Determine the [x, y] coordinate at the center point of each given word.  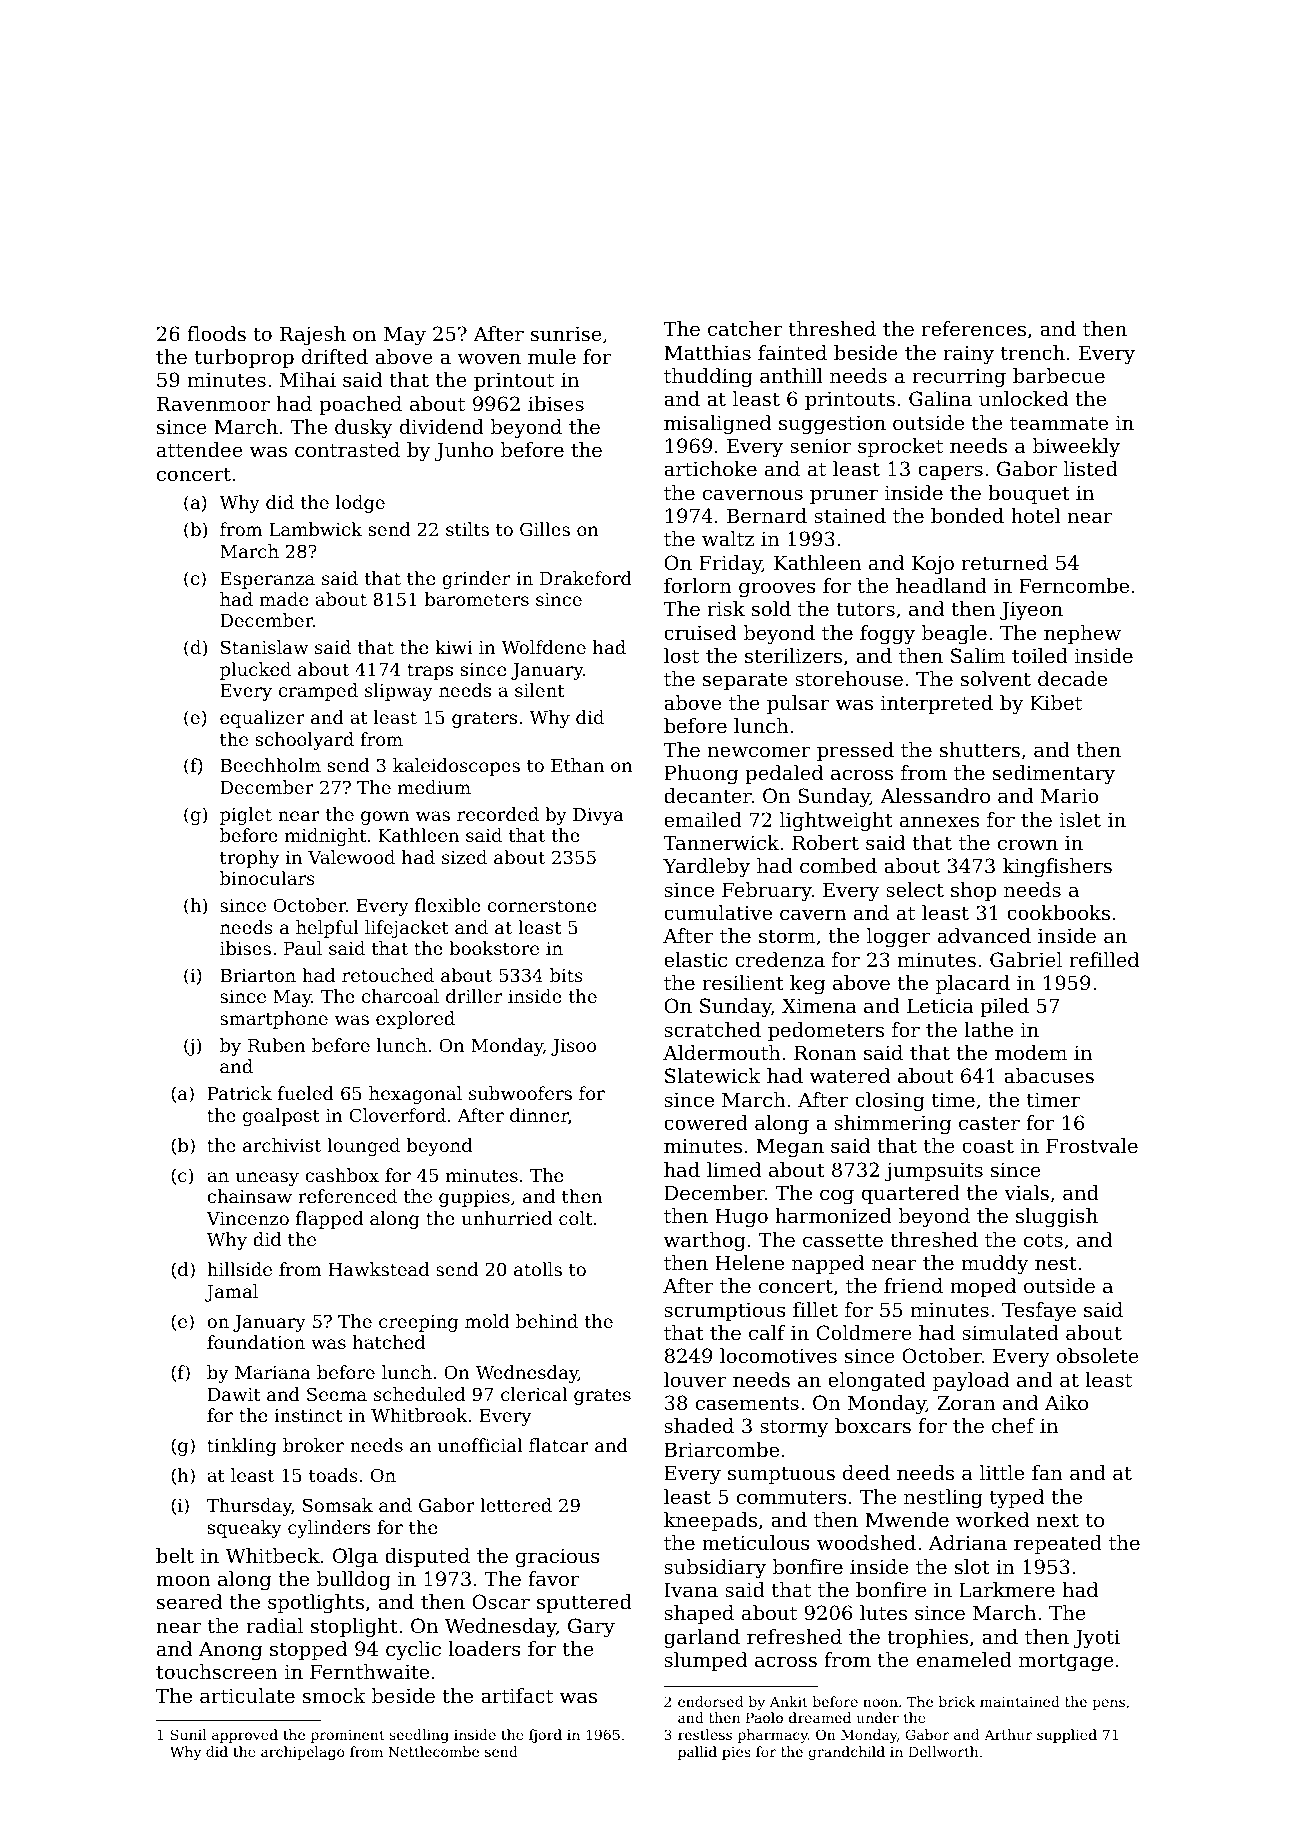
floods [216, 334]
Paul [303, 948]
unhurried [507, 1218]
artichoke [710, 469]
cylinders [329, 1529]
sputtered [584, 1603]
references [974, 329]
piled [1004, 1007]
